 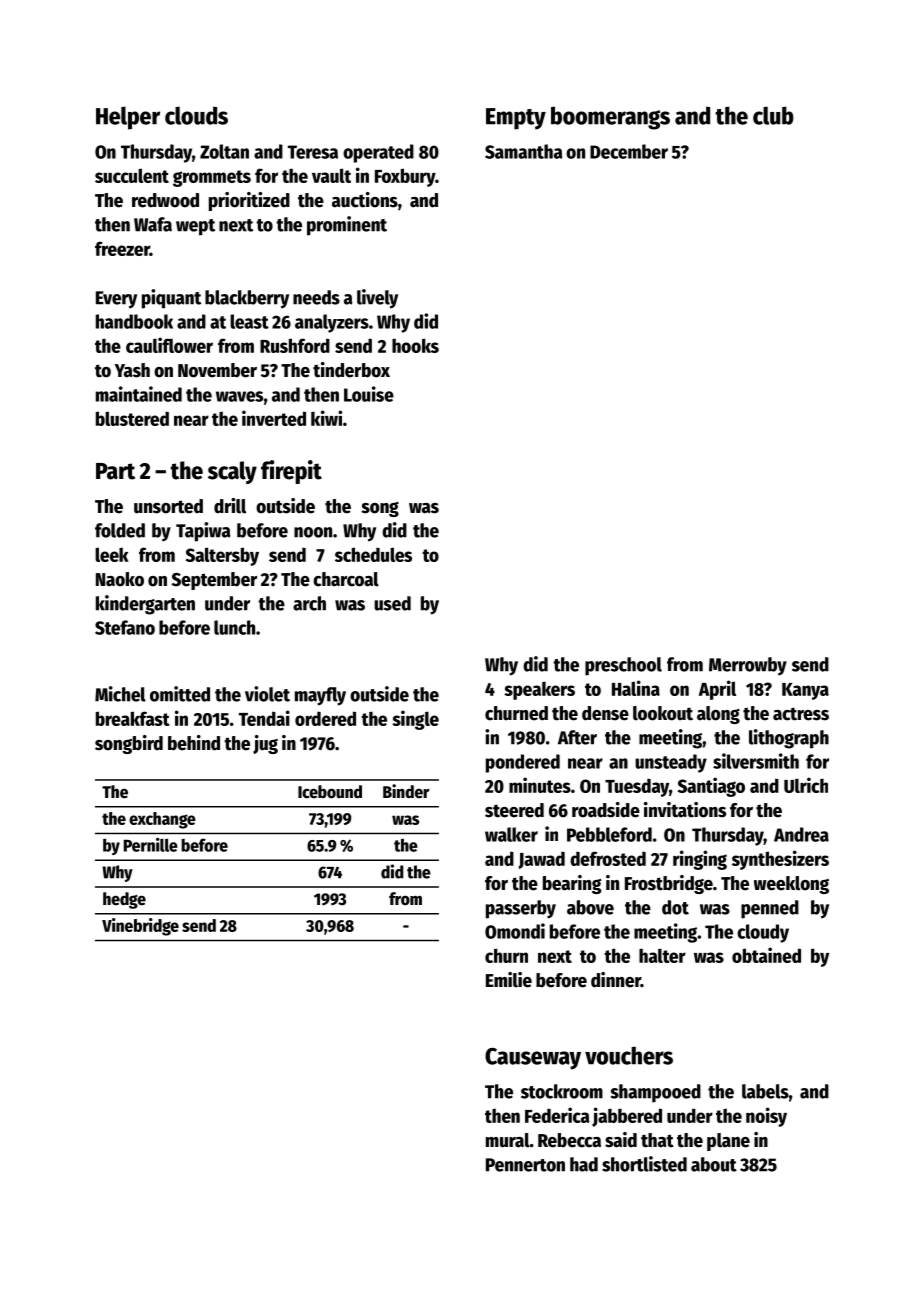 I want to click on Helper, so click(x=128, y=118).
